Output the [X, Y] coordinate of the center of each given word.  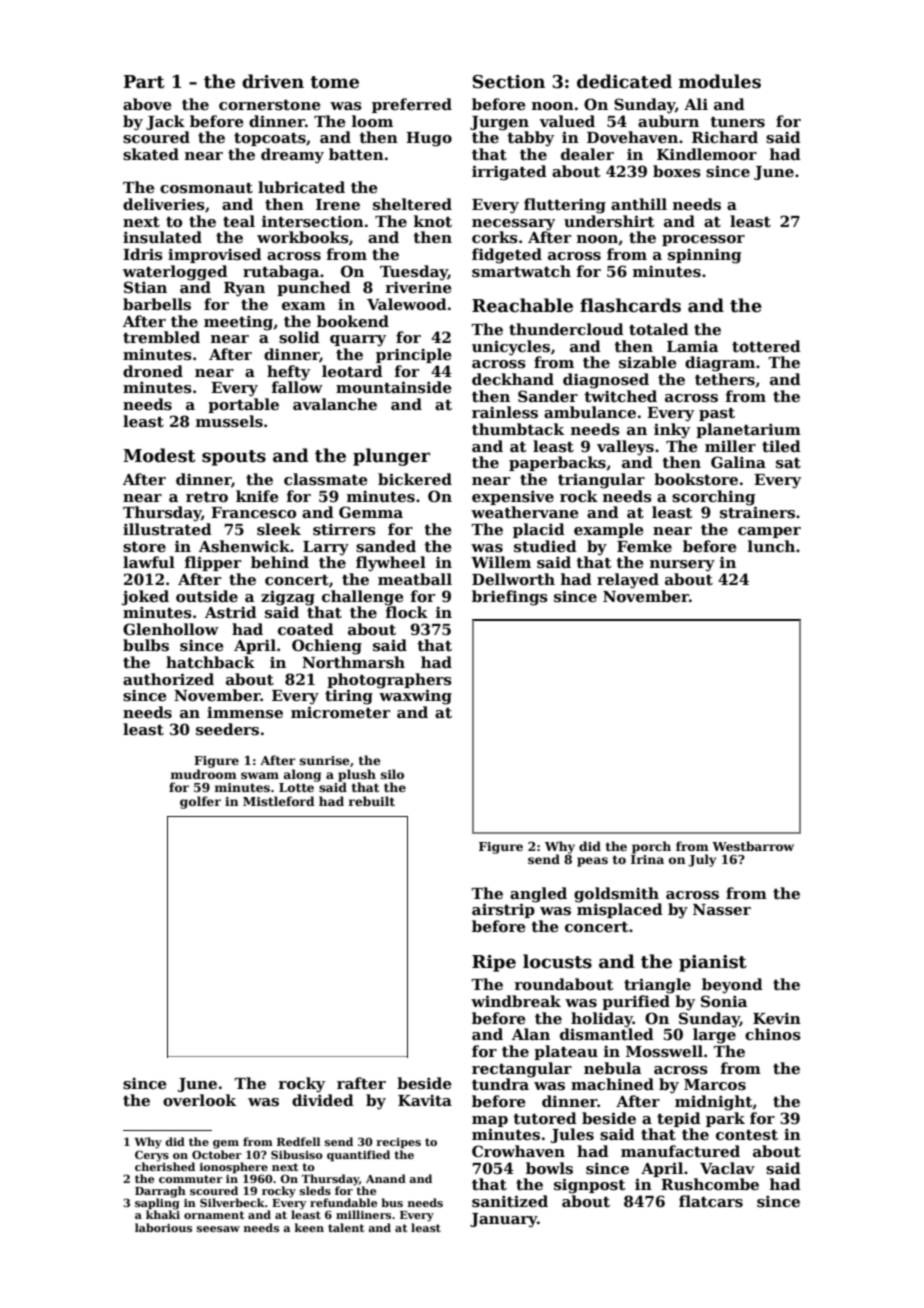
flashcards [630, 305]
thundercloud [566, 329]
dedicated [624, 81]
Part [144, 82]
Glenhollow [171, 629]
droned [153, 371]
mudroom [204, 774]
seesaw [218, 1229]
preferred [412, 105]
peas [592, 862]
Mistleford [279, 801]
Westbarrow [753, 846]
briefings [510, 598]
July [702, 860]
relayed [628, 581]
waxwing [415, 697]
